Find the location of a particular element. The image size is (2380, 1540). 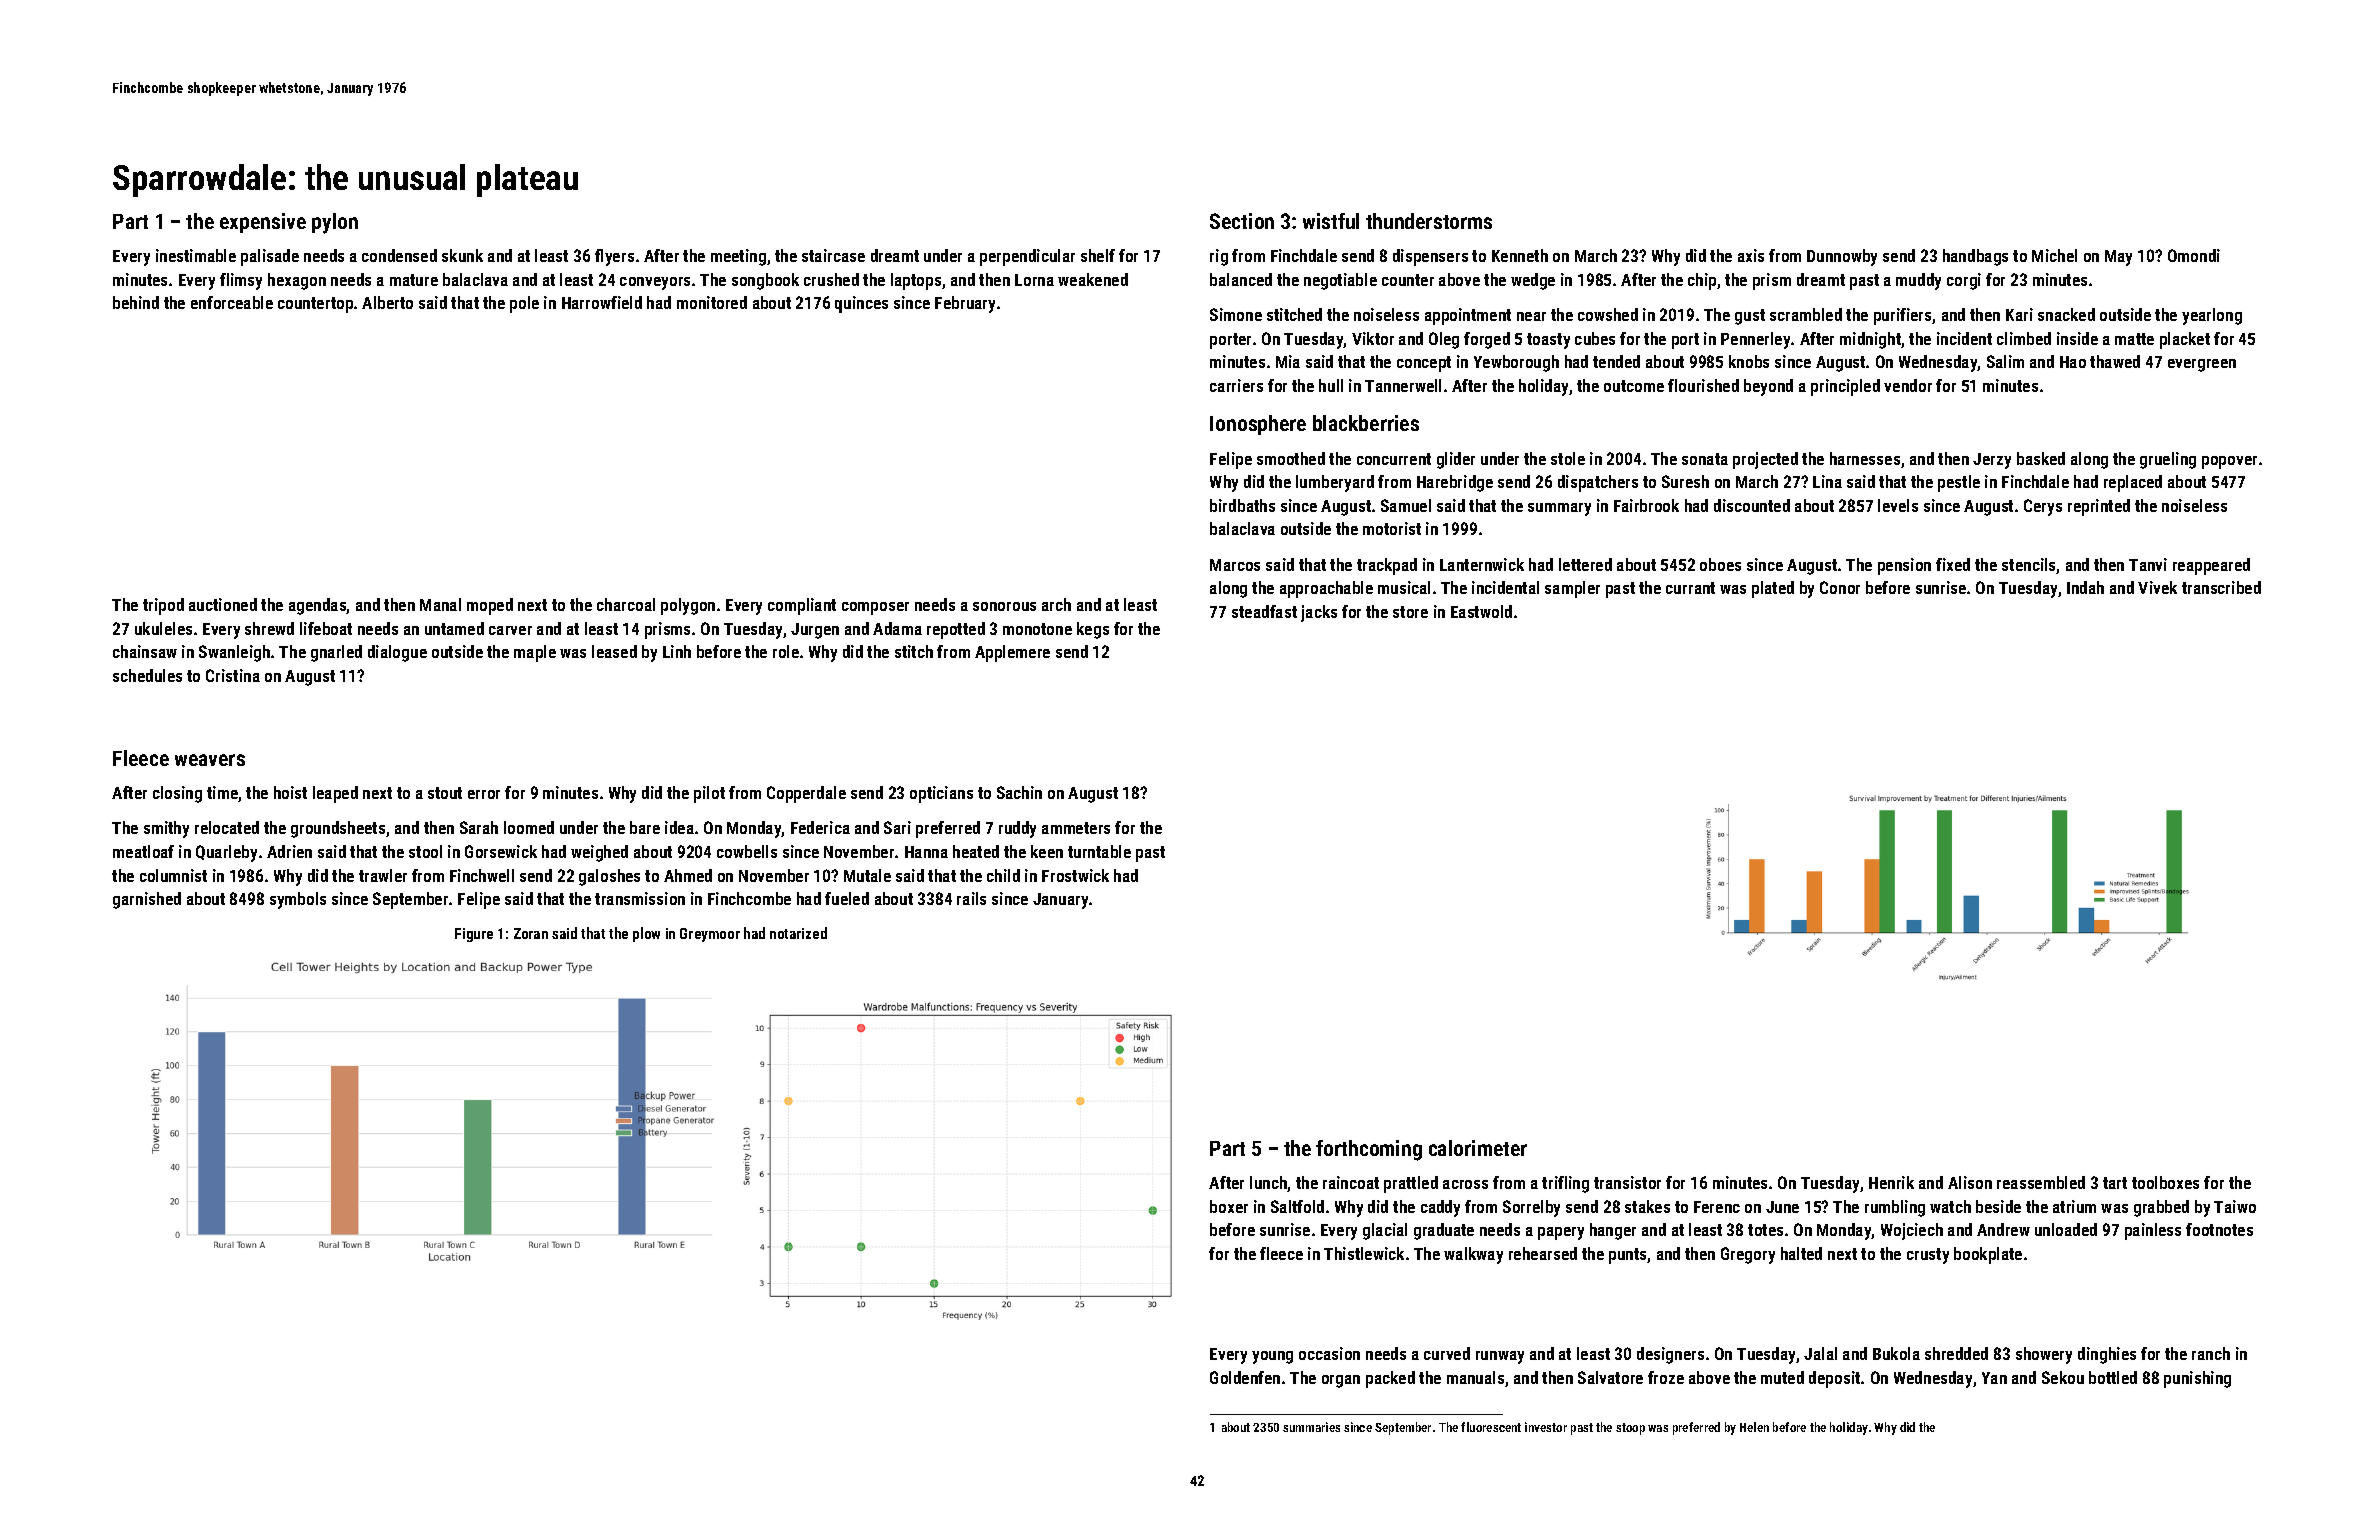

garnished is located at coordinates (147, 900).
